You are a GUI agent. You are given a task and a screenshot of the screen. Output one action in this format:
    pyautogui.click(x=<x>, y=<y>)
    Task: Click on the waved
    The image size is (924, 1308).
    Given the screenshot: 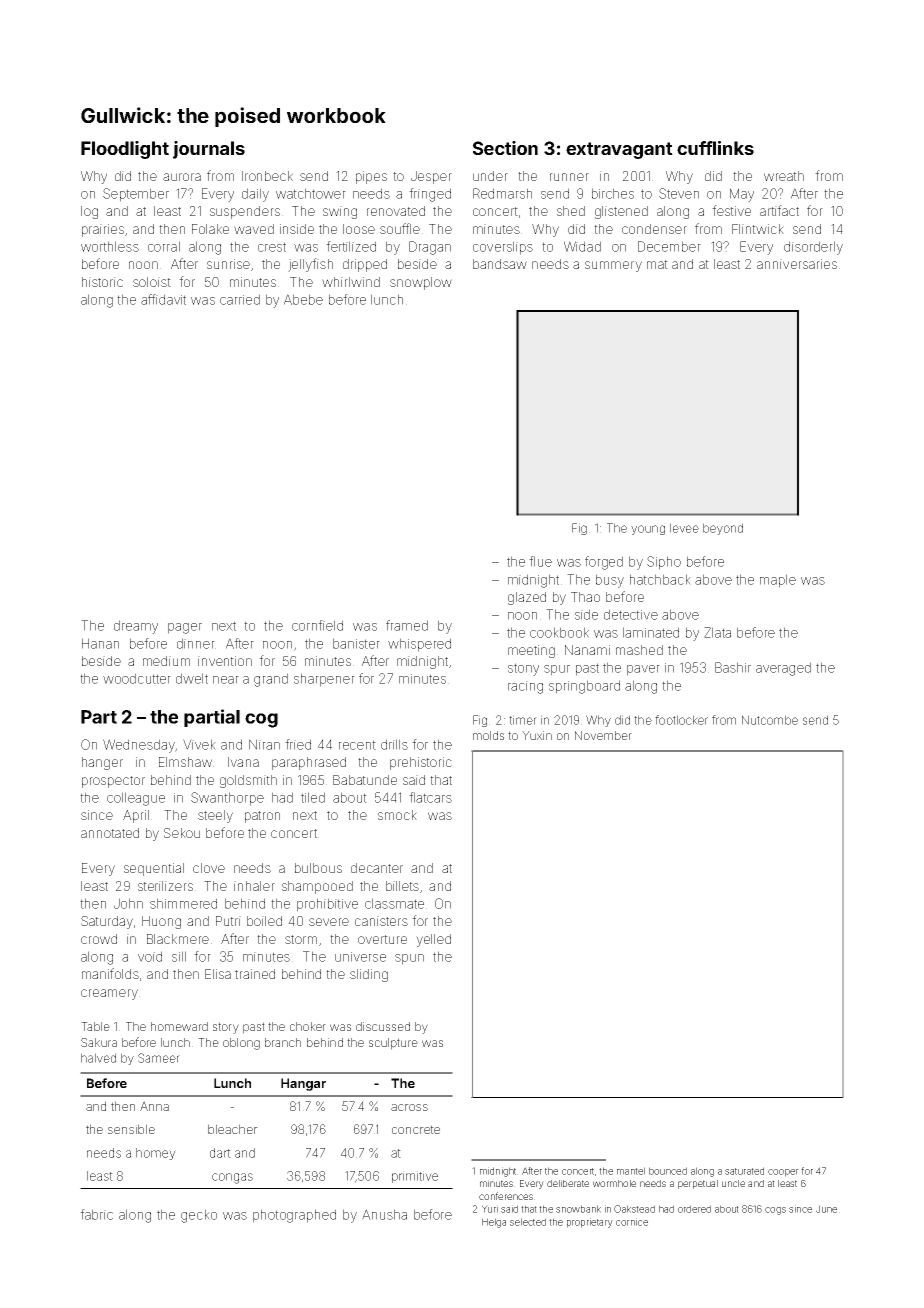 What is the action you would take?
    pyautogui.click(x=254, y=229)
